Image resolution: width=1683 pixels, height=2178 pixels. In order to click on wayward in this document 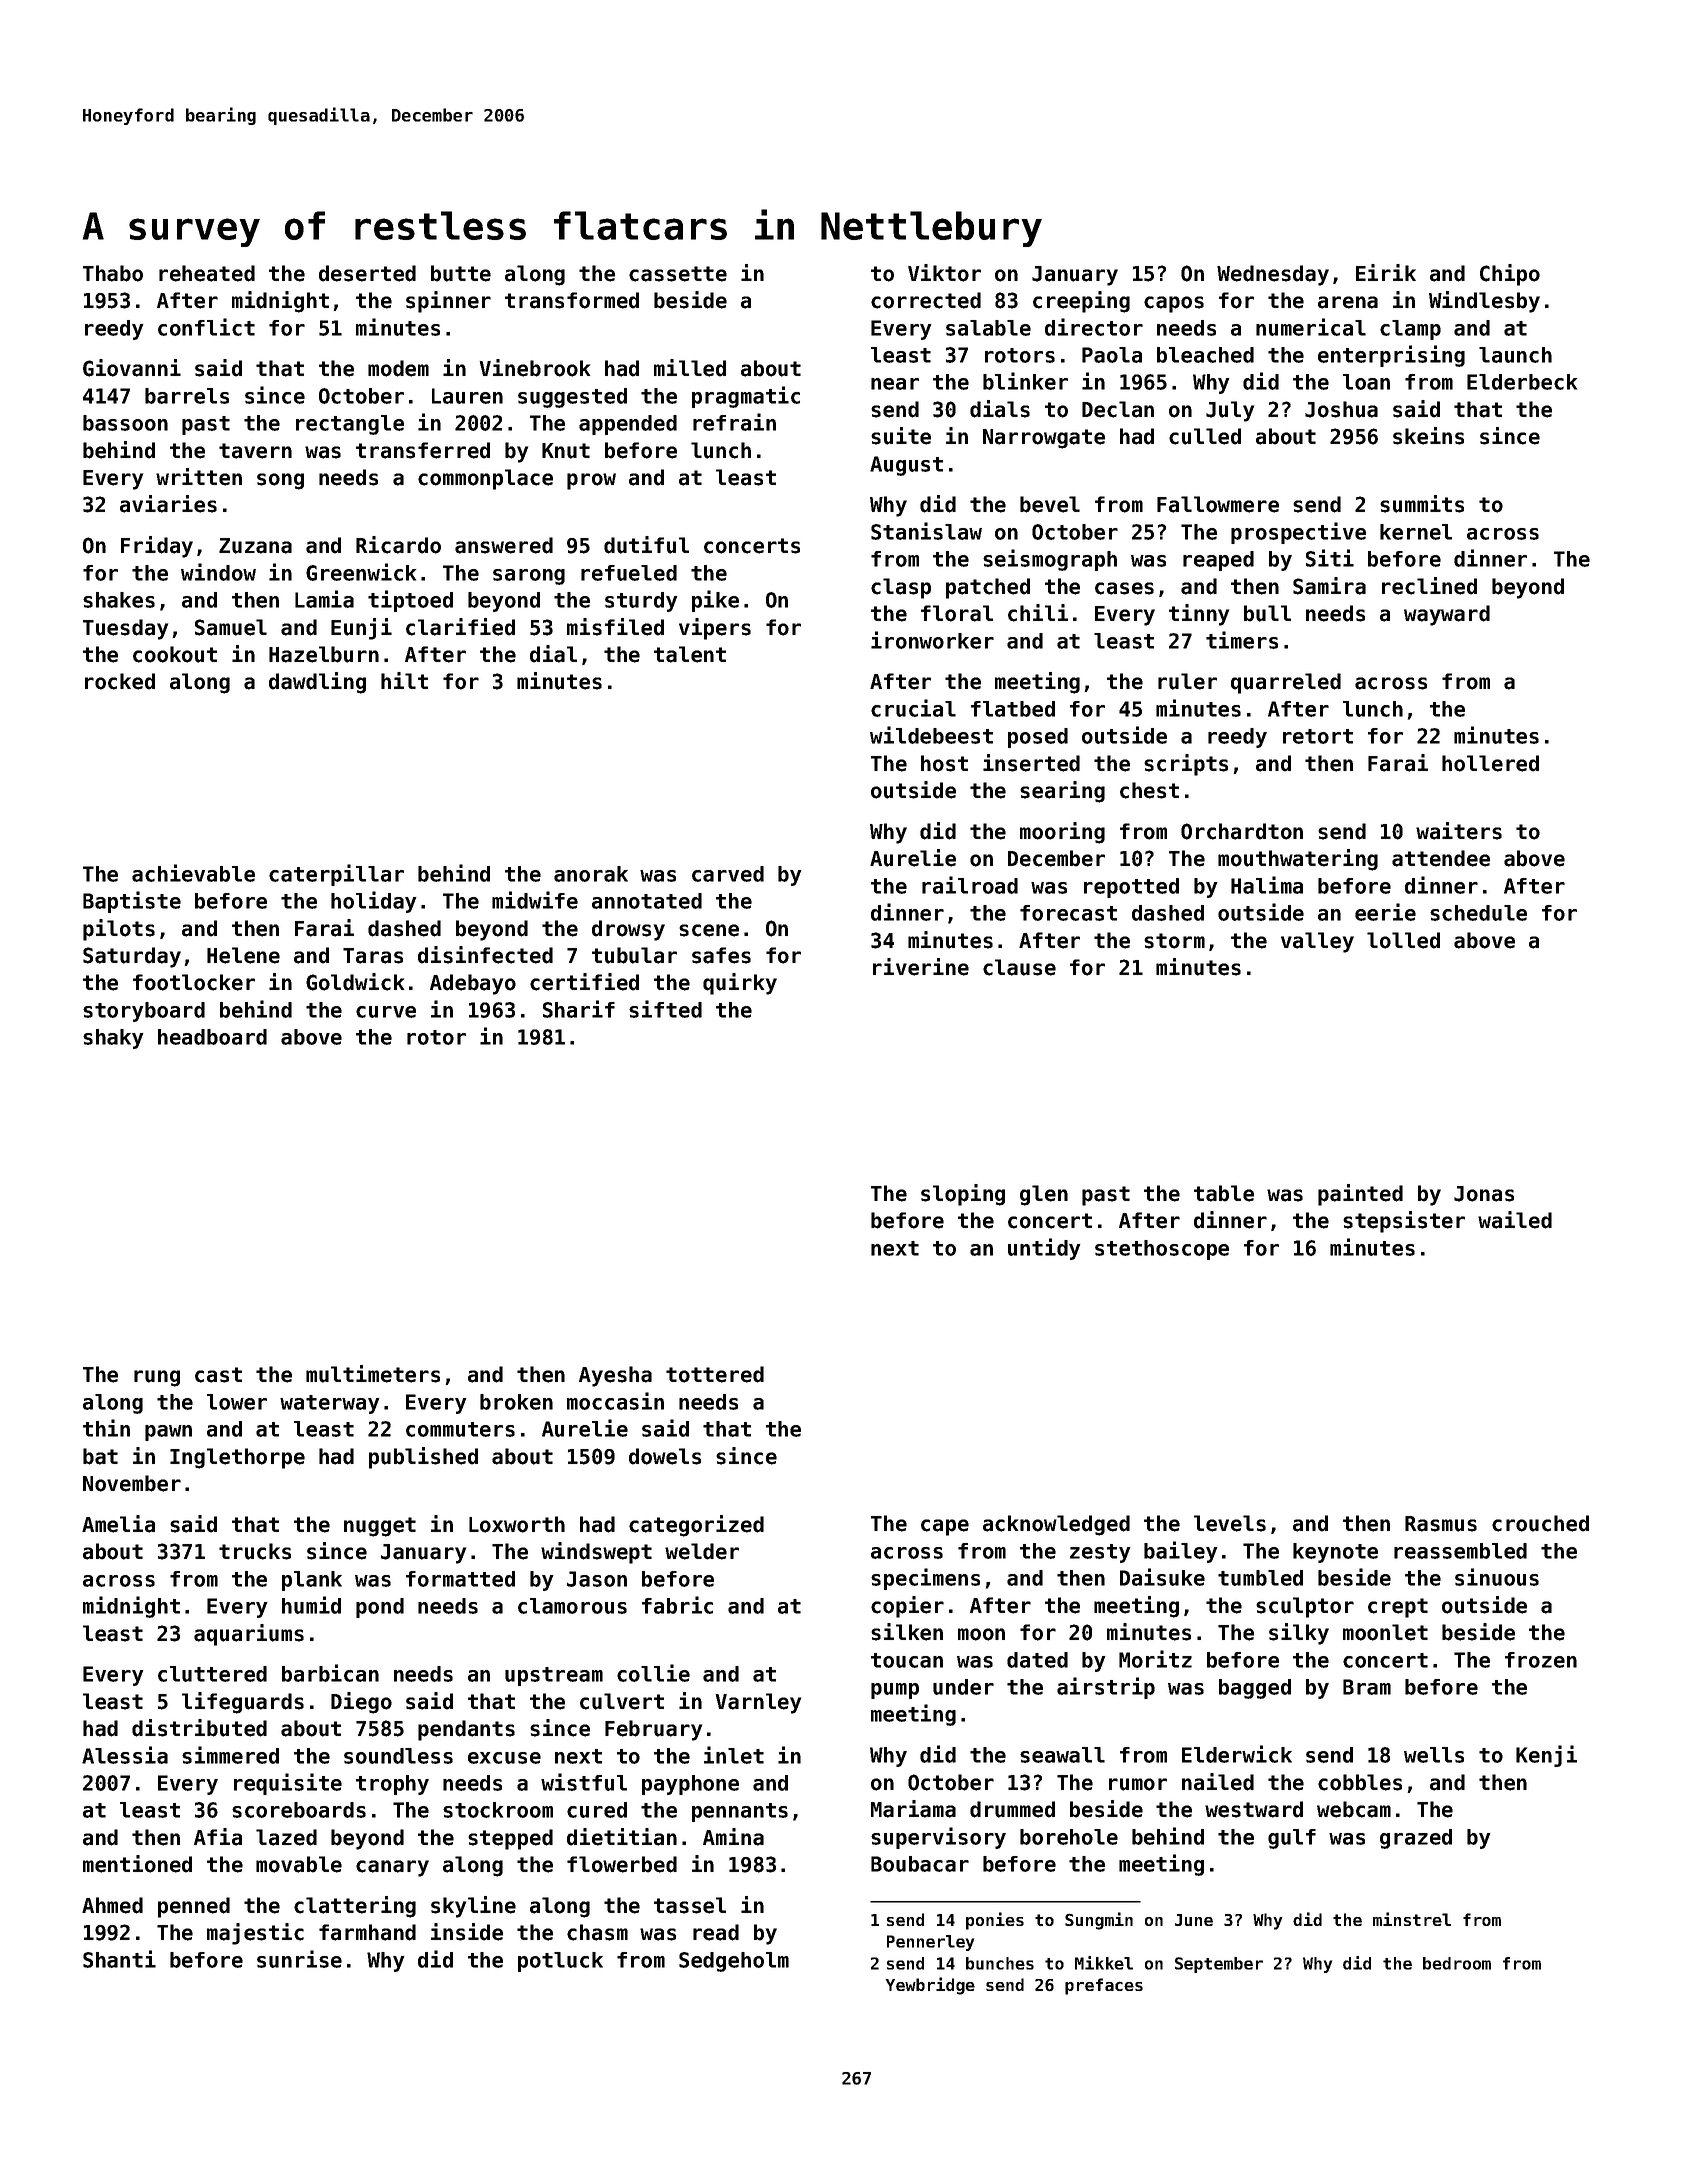, I will do `click(1447, 615)`.
